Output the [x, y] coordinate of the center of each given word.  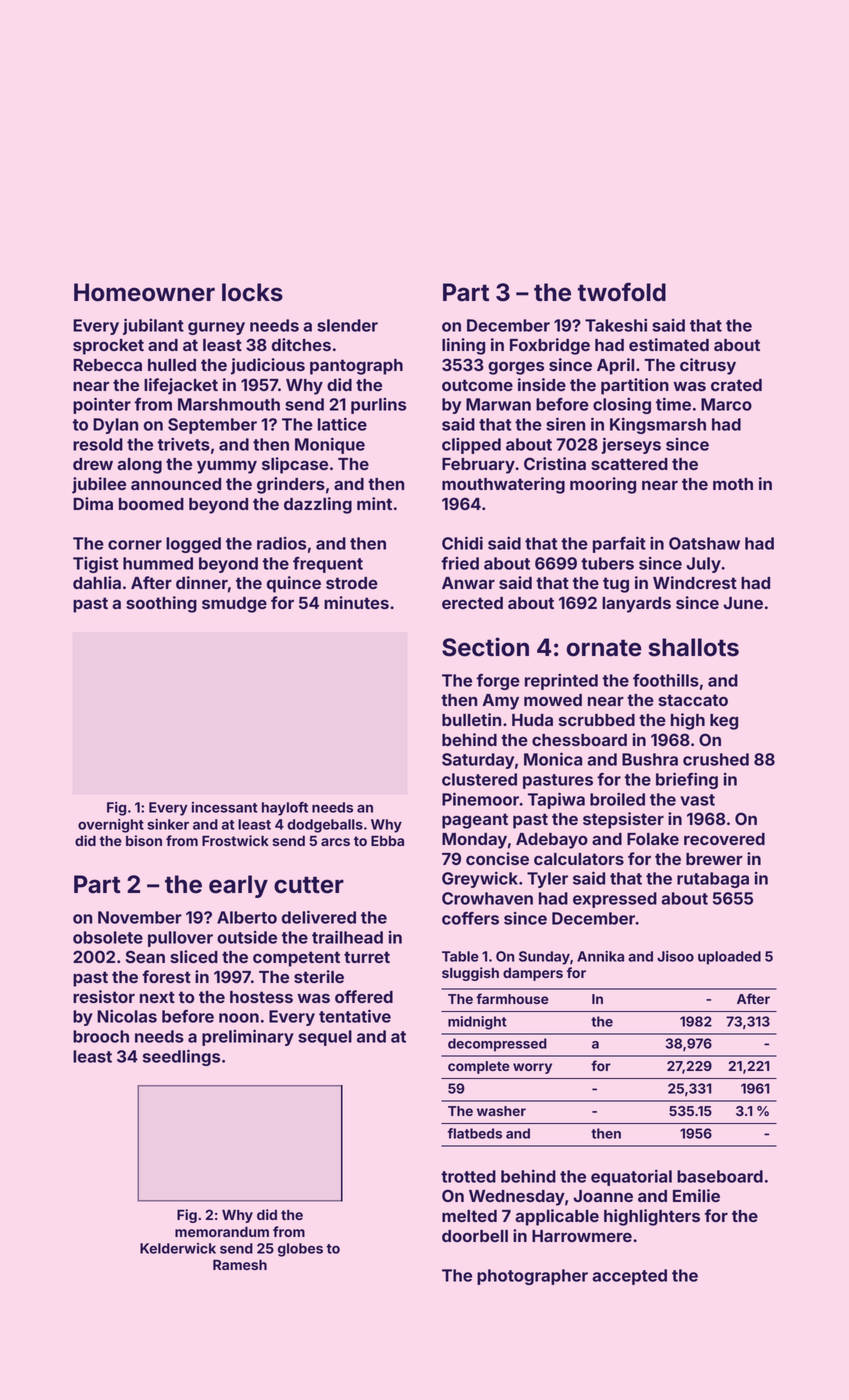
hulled [172, 365]
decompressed [497, 1045]
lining [463, 346]
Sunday [544, 958]
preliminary [248, 1037]
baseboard [720, 1176]
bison [144, 840]
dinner [202, 582]
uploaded [729, 958]
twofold [622, 292]
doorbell [475, 1236]
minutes [356, 602]
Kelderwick [178, 1248]
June [743, 603]
